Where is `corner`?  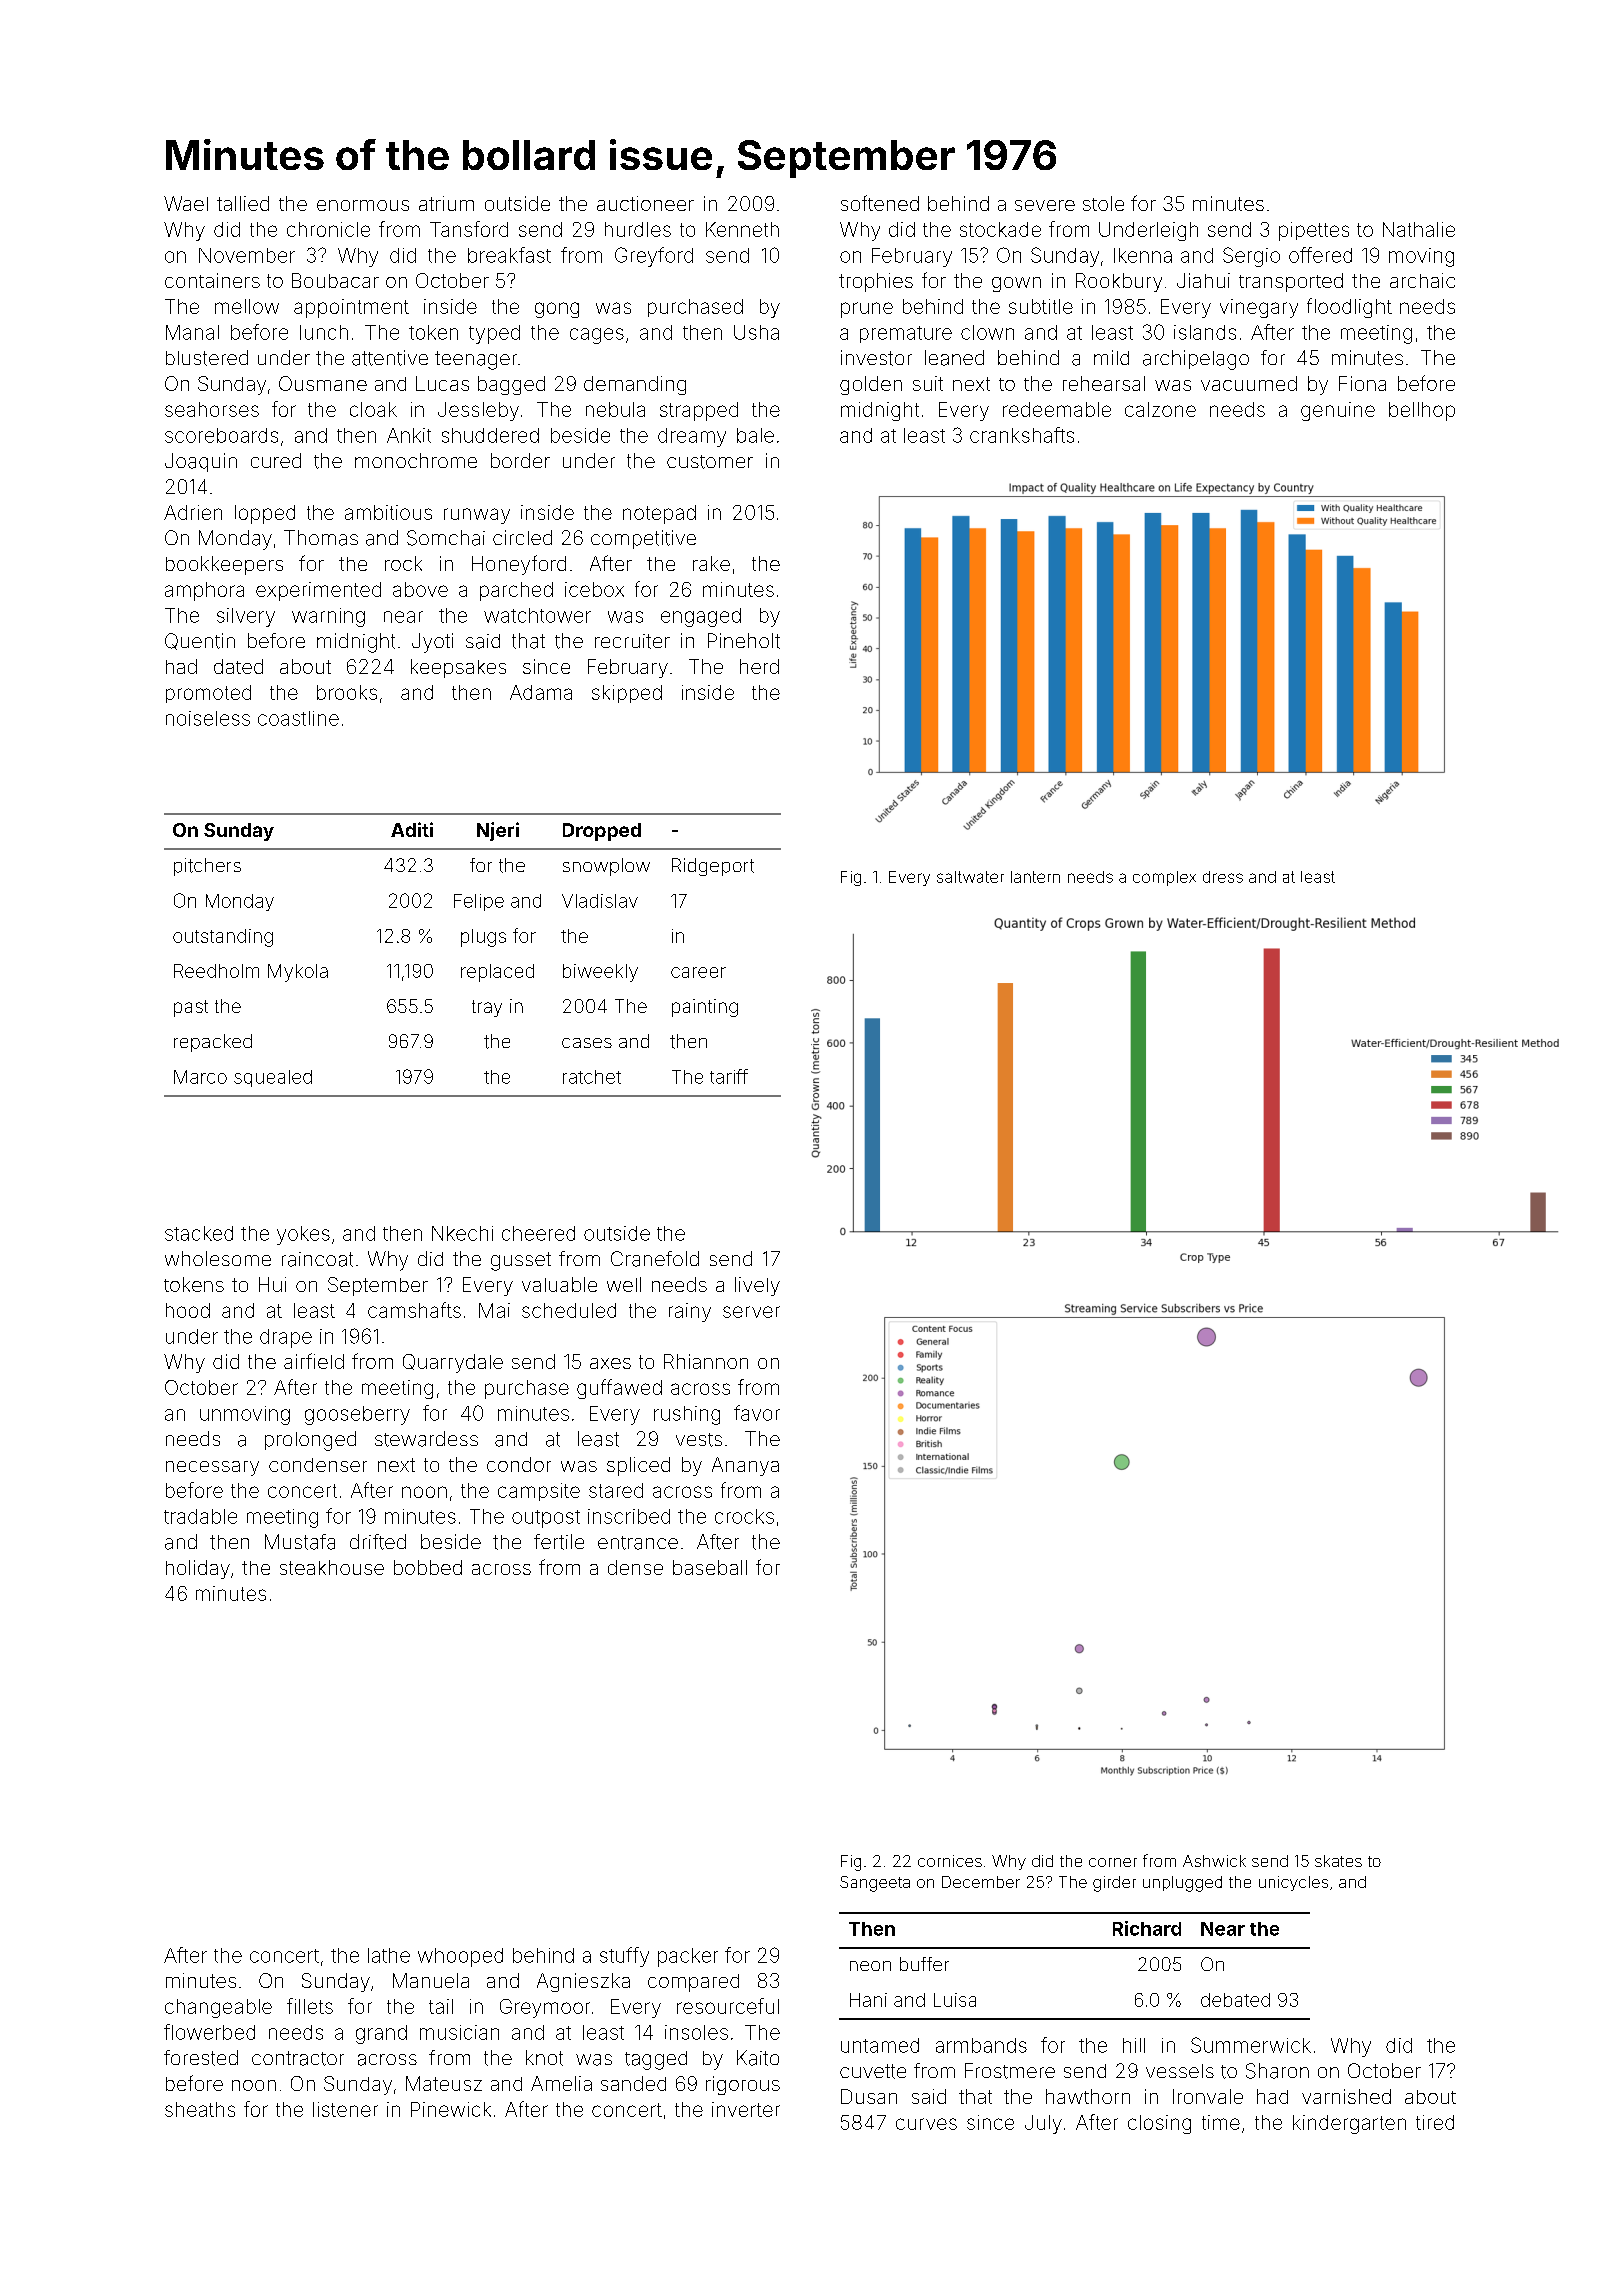
corner is located at coordinates (1113, 1862).
